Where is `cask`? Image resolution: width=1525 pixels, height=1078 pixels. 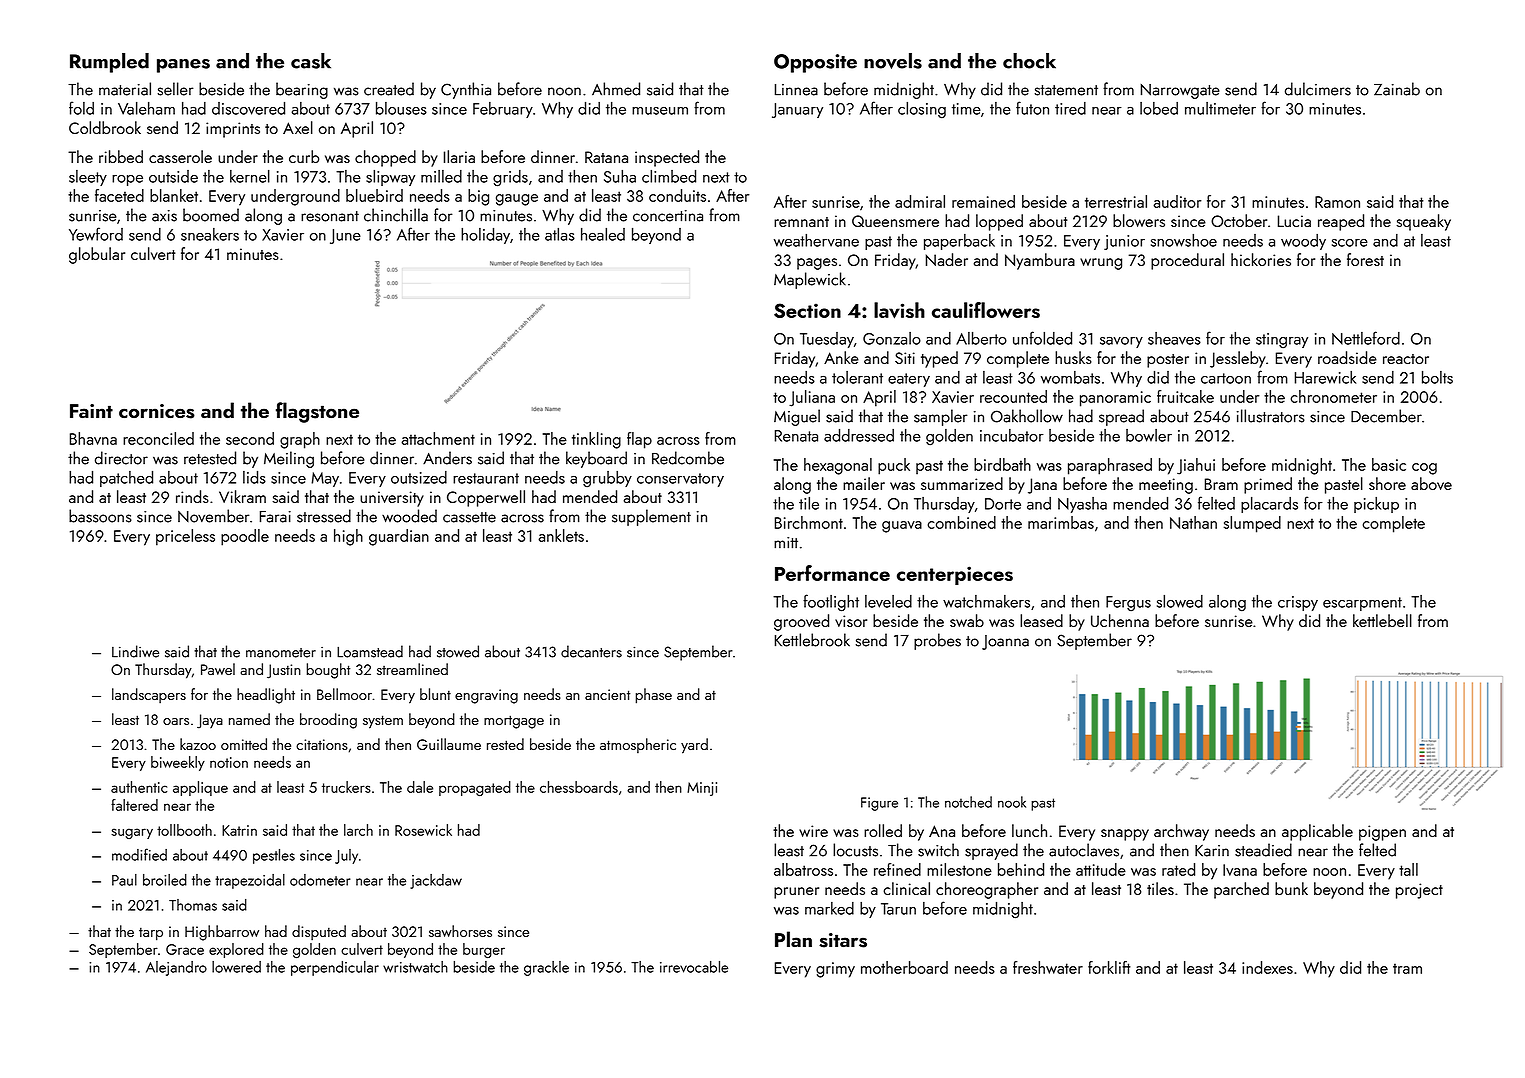 cask is located at coordinates (311, 61).
